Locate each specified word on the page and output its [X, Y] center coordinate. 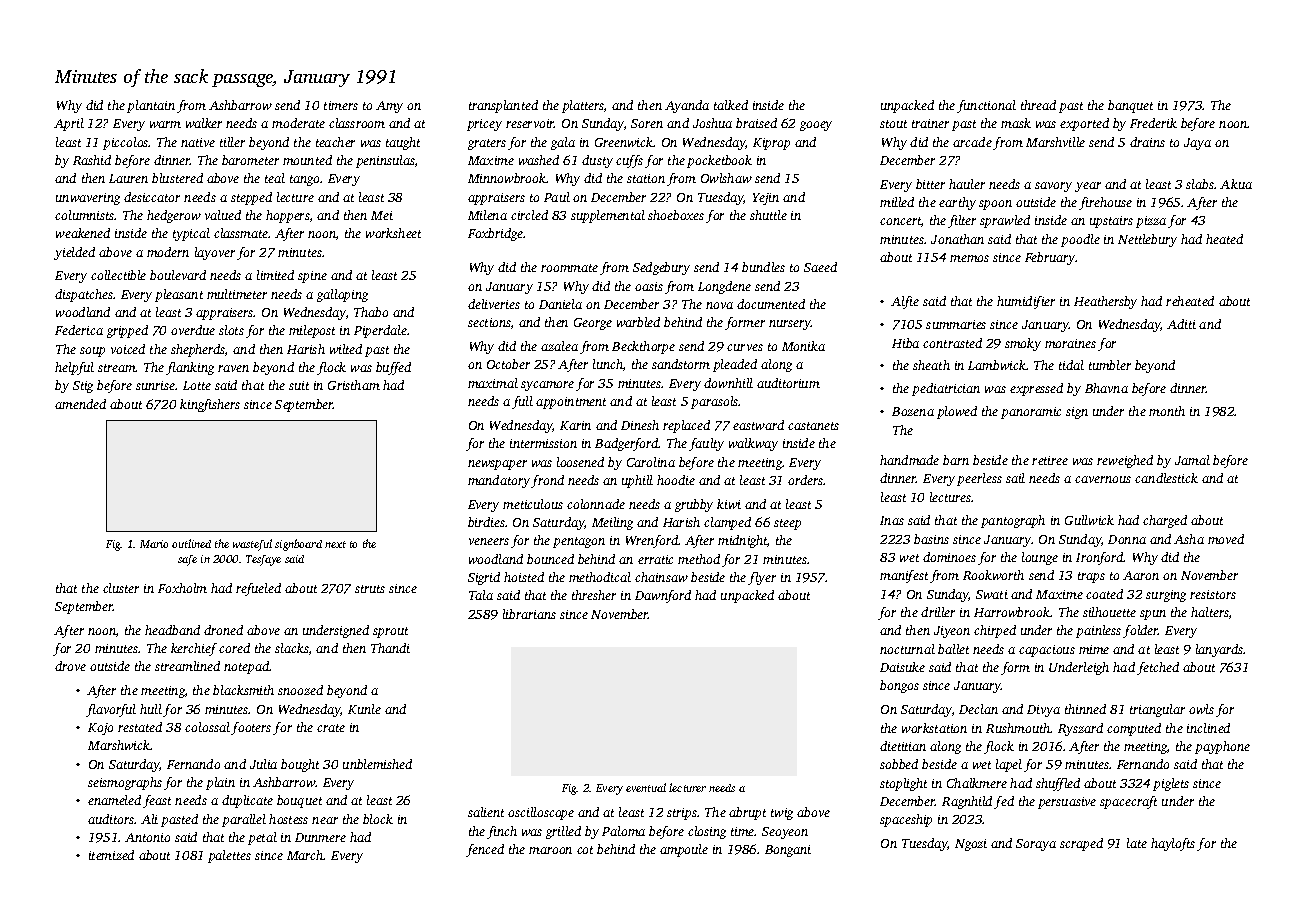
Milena [487, 215]
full [522, 402]
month [1167, 411]
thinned [1085, 709]
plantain [151, 106]
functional [986, 106]
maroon [550, 850]
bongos [899, 686]
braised [756, 123]
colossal [207, 727]
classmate [241, 233]
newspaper [497, 465]
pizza [1151, 222]
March [305, 855]
